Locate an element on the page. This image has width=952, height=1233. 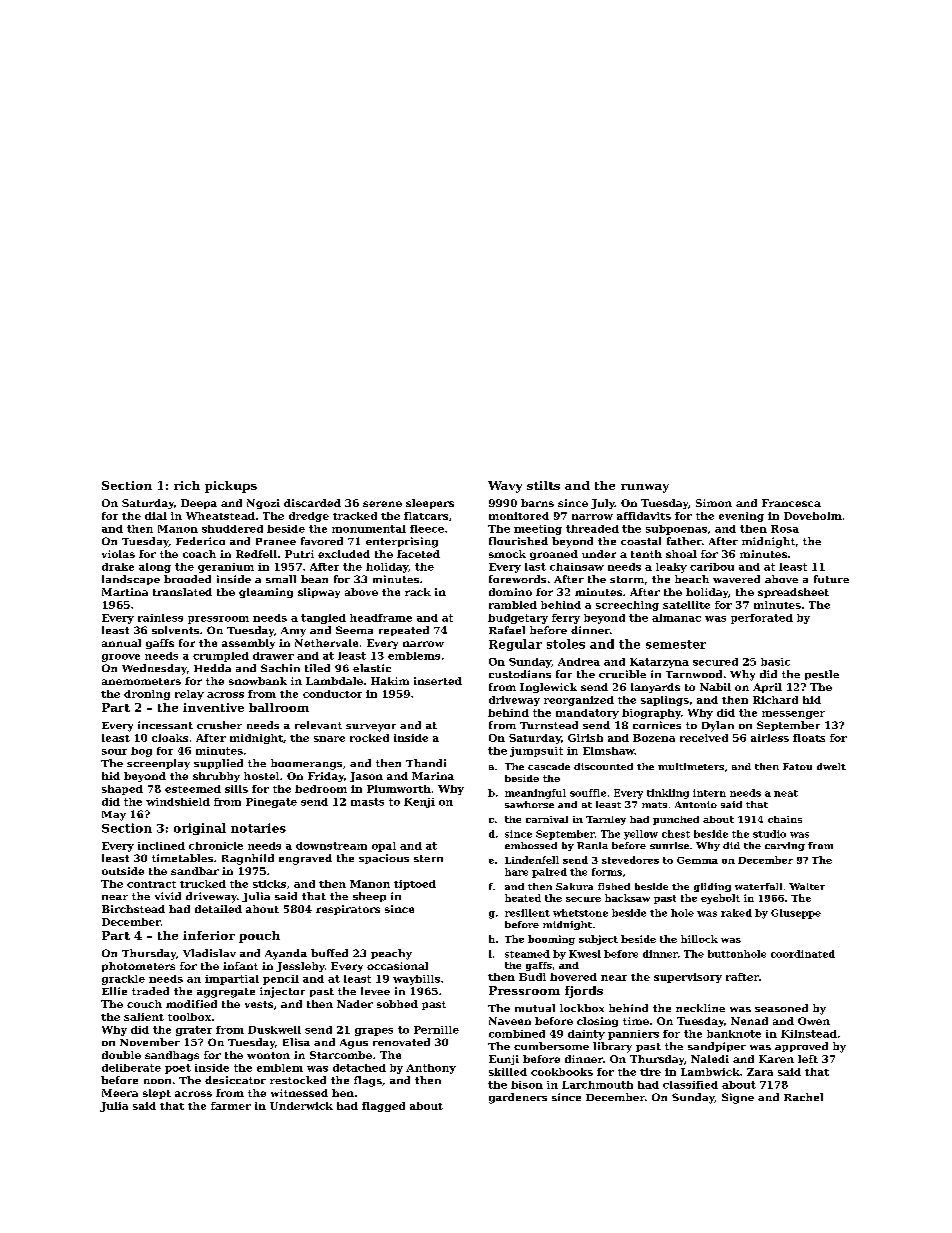
contract is located at coordinates (151, 884).
